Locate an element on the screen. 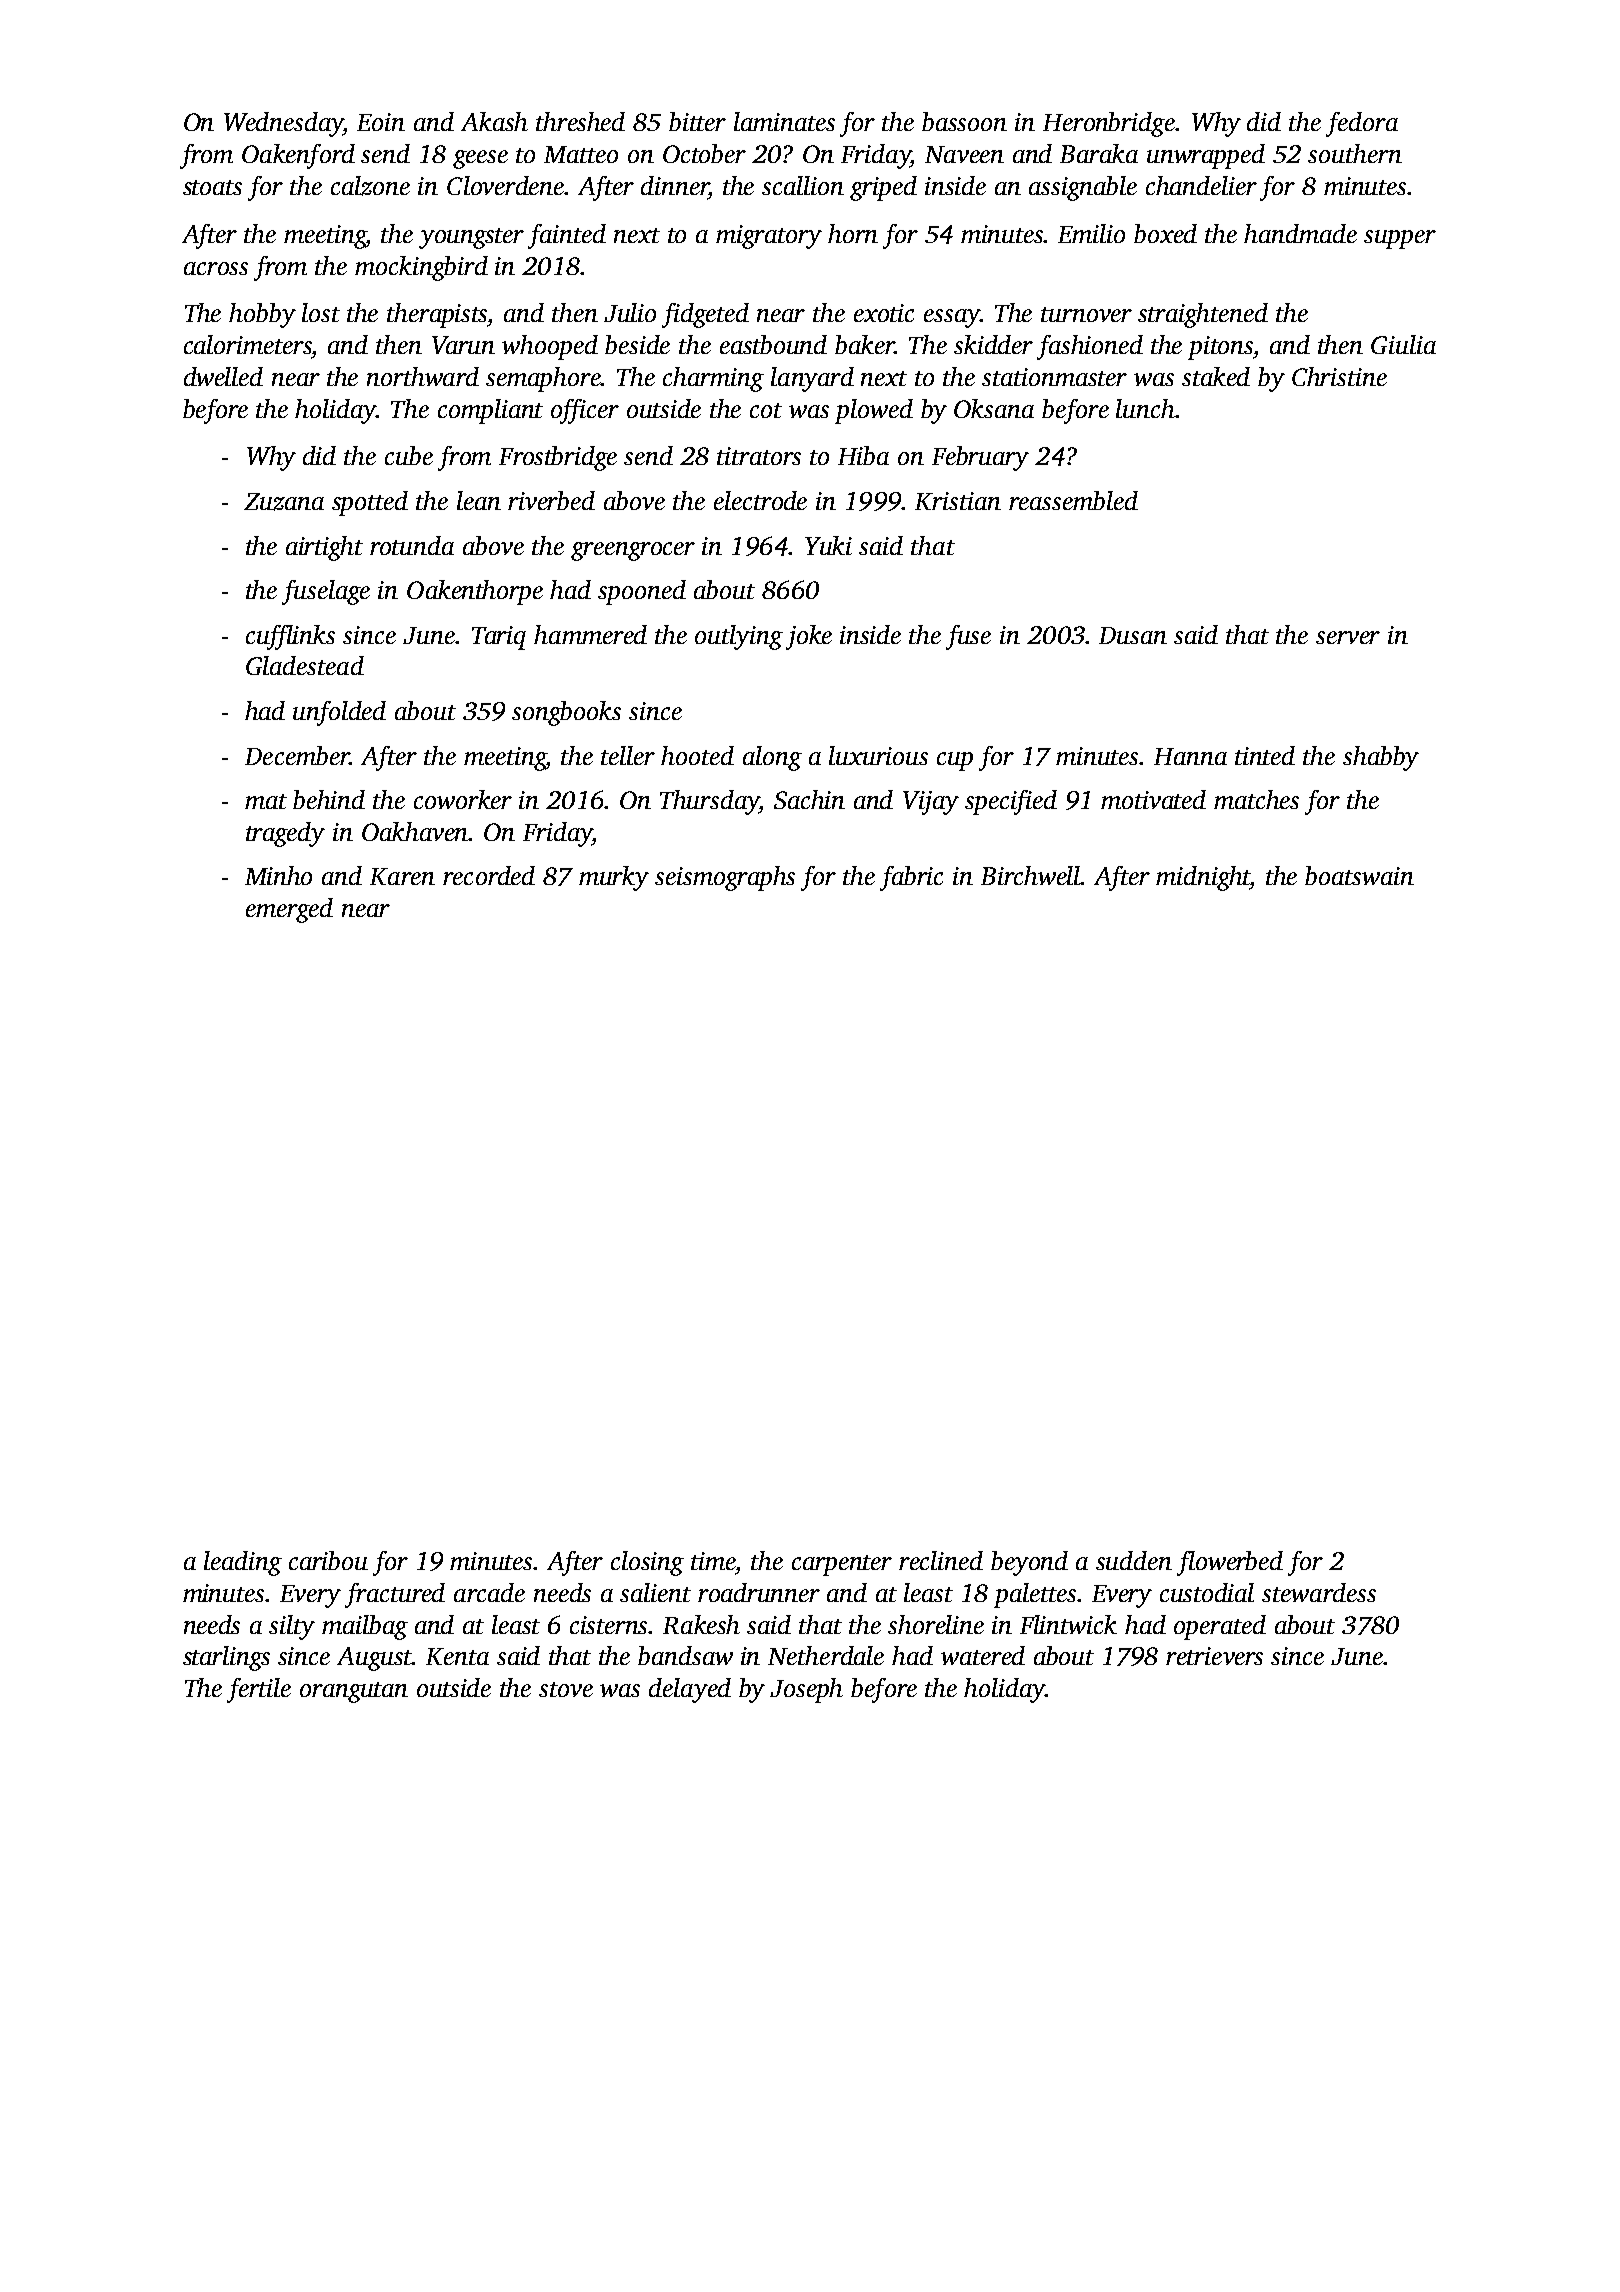 The image size is (1620, 2292). Zuzana is located at coordinates (284, 502).
